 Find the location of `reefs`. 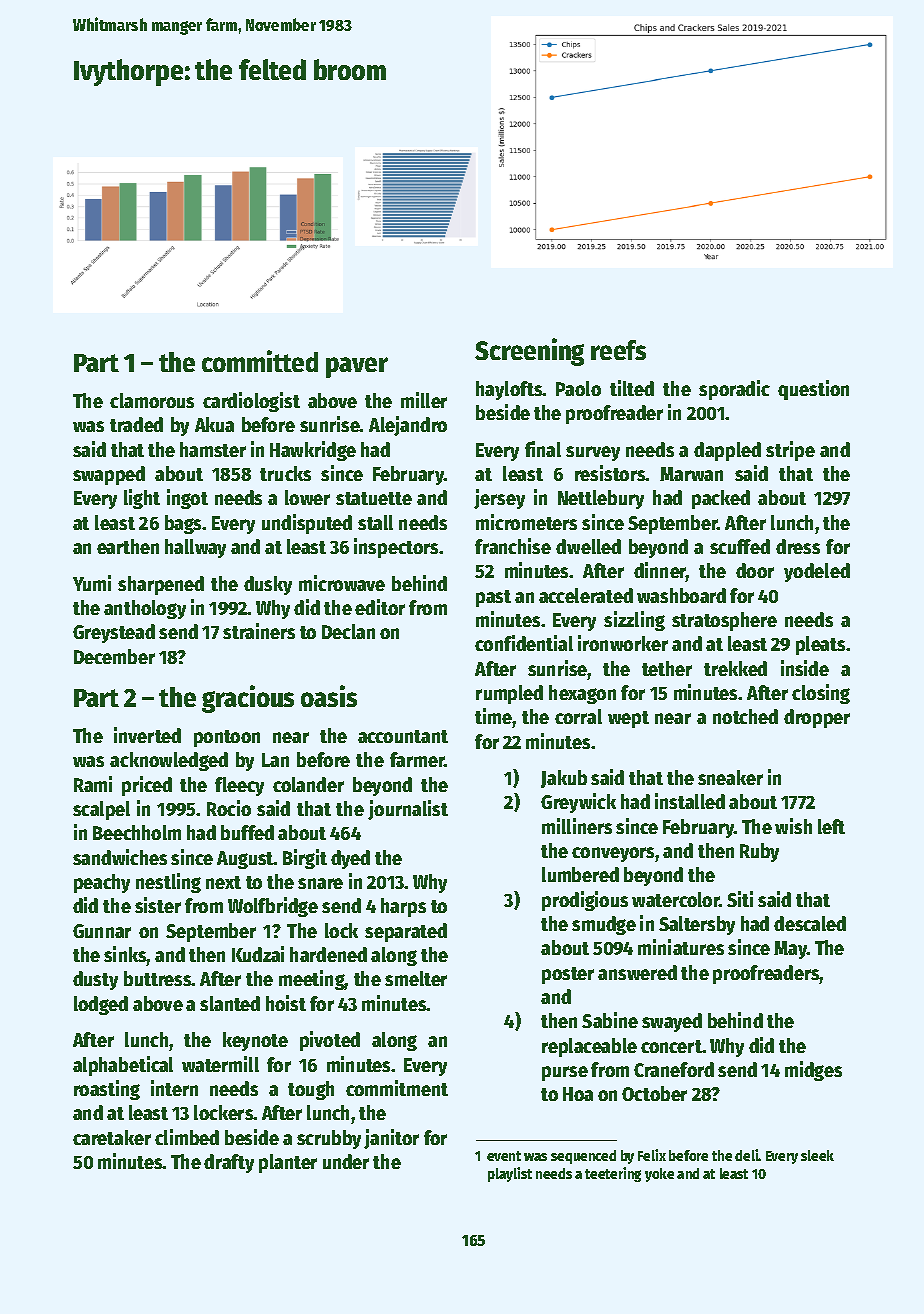

reefs is located at coordinates (618, 350).
